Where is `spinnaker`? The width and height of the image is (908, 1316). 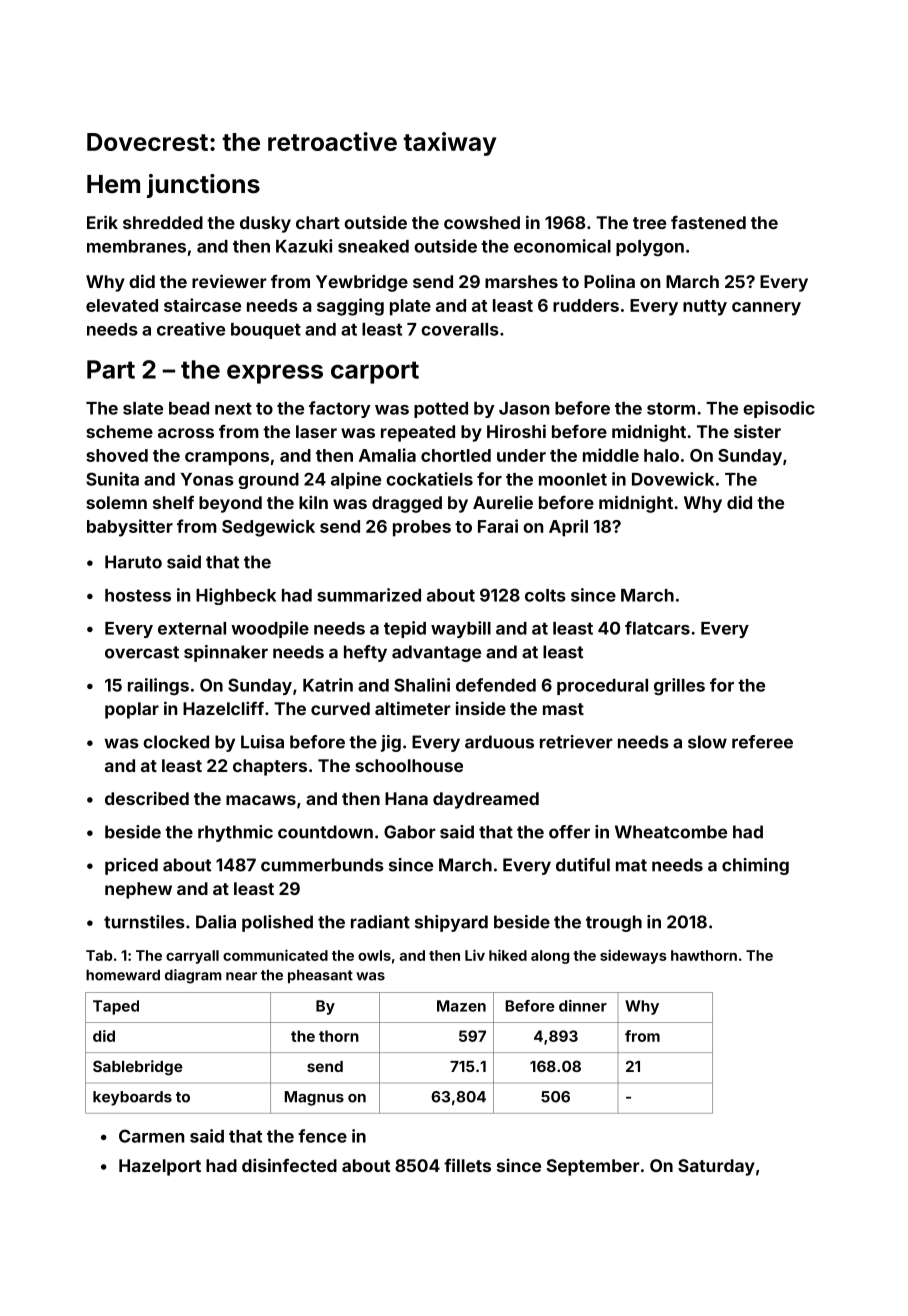 spinnaker is located at coordinates (226, 653).
